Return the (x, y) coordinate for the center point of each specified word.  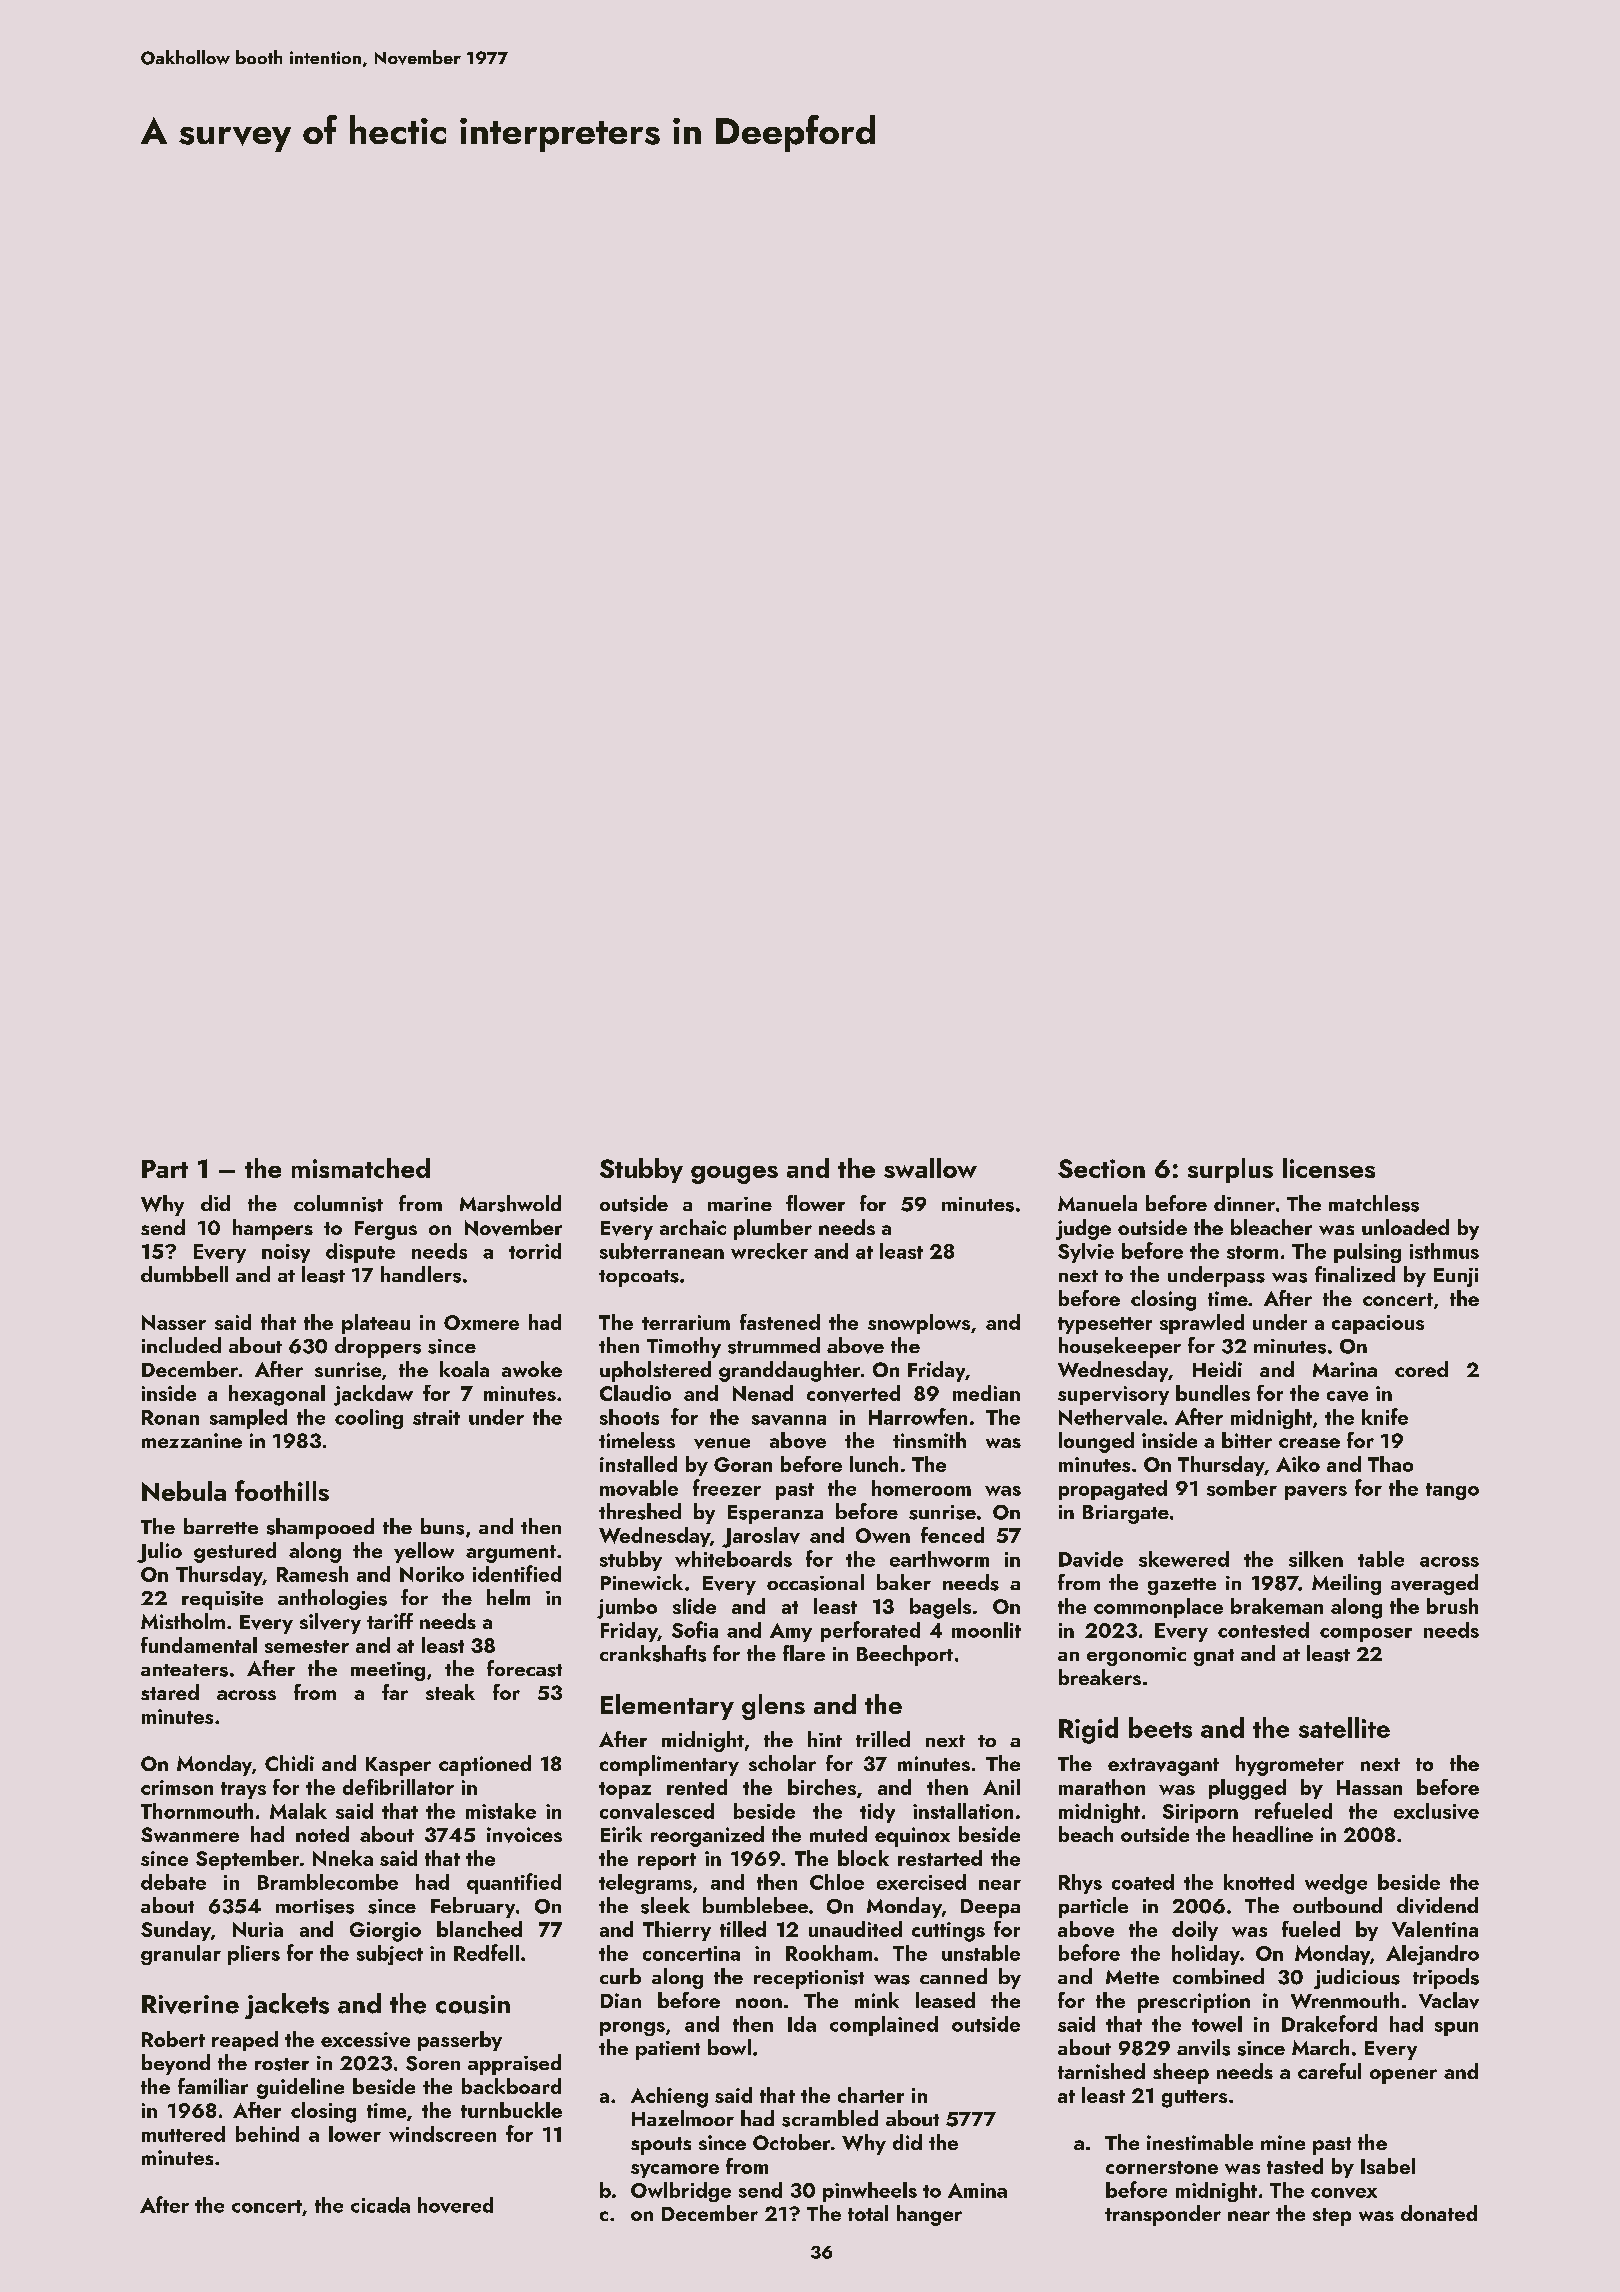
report (667, 1861)
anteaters (184, 1670)
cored (1421, 1369)
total (868, 2213)
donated (1439, 2213)
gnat (1214, 1657)
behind (267, 2134)
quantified (514, 1883)
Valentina (1435, 1929)
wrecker (769, 1251)
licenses (1329, 1168)
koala (464, 1369)
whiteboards (733, 1559)
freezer (727, 1487)
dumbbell (184, 1274)
